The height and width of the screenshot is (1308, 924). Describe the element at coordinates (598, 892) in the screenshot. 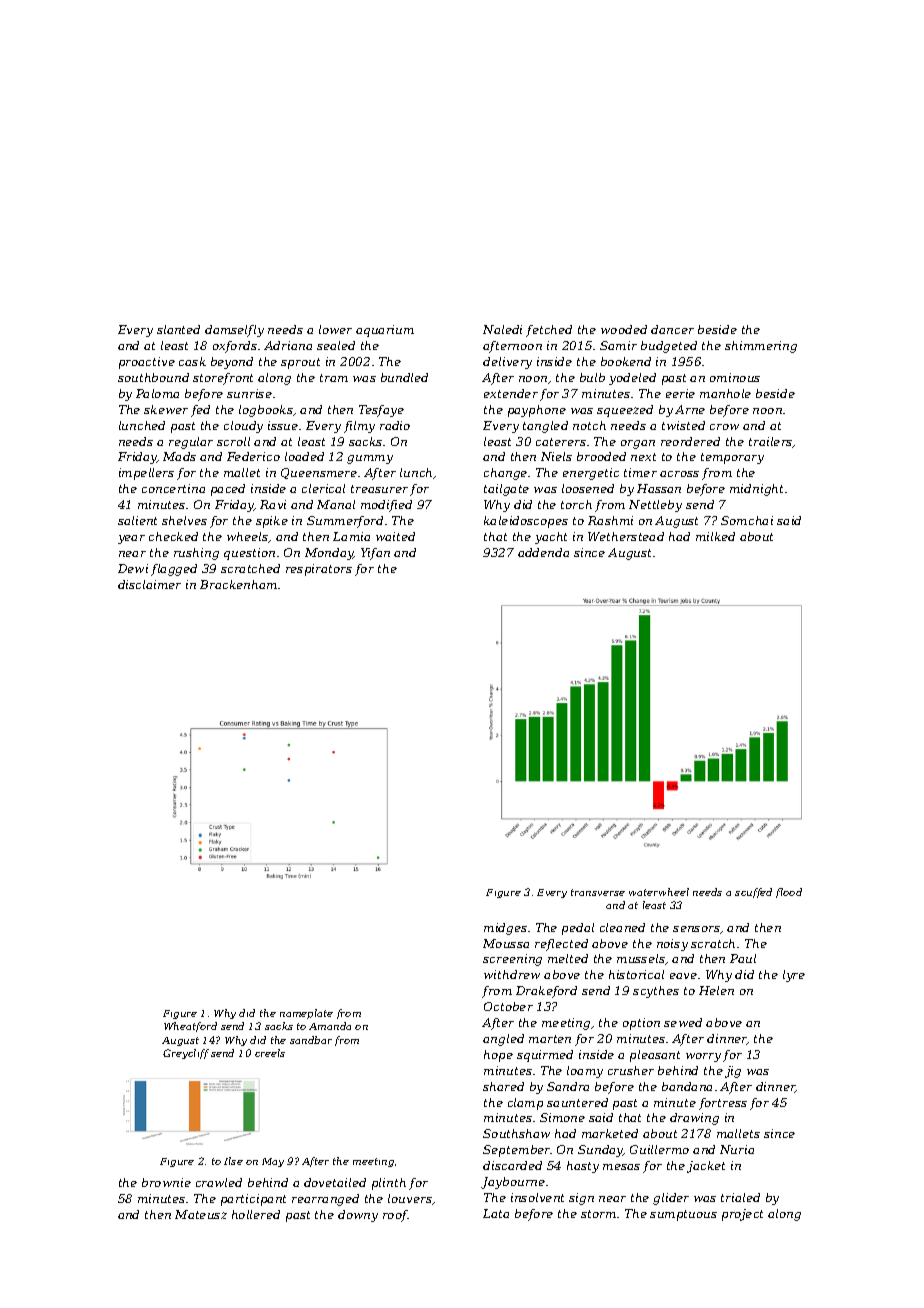

I see `transverse` at that location.
